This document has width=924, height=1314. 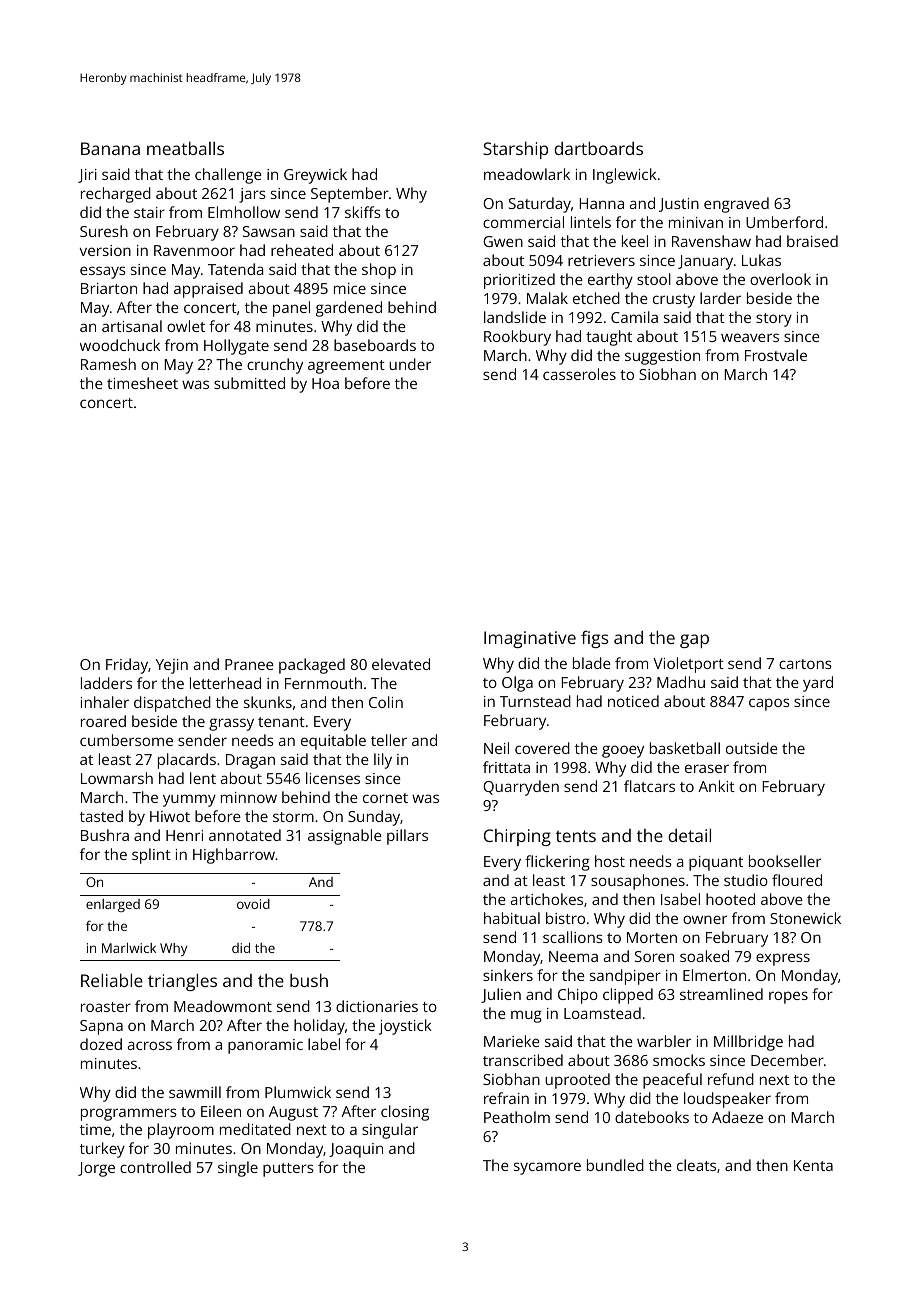 What do you see at coordinates (579, 374) in the document?
I see `casseroles` at bounding box center [579, 374].
